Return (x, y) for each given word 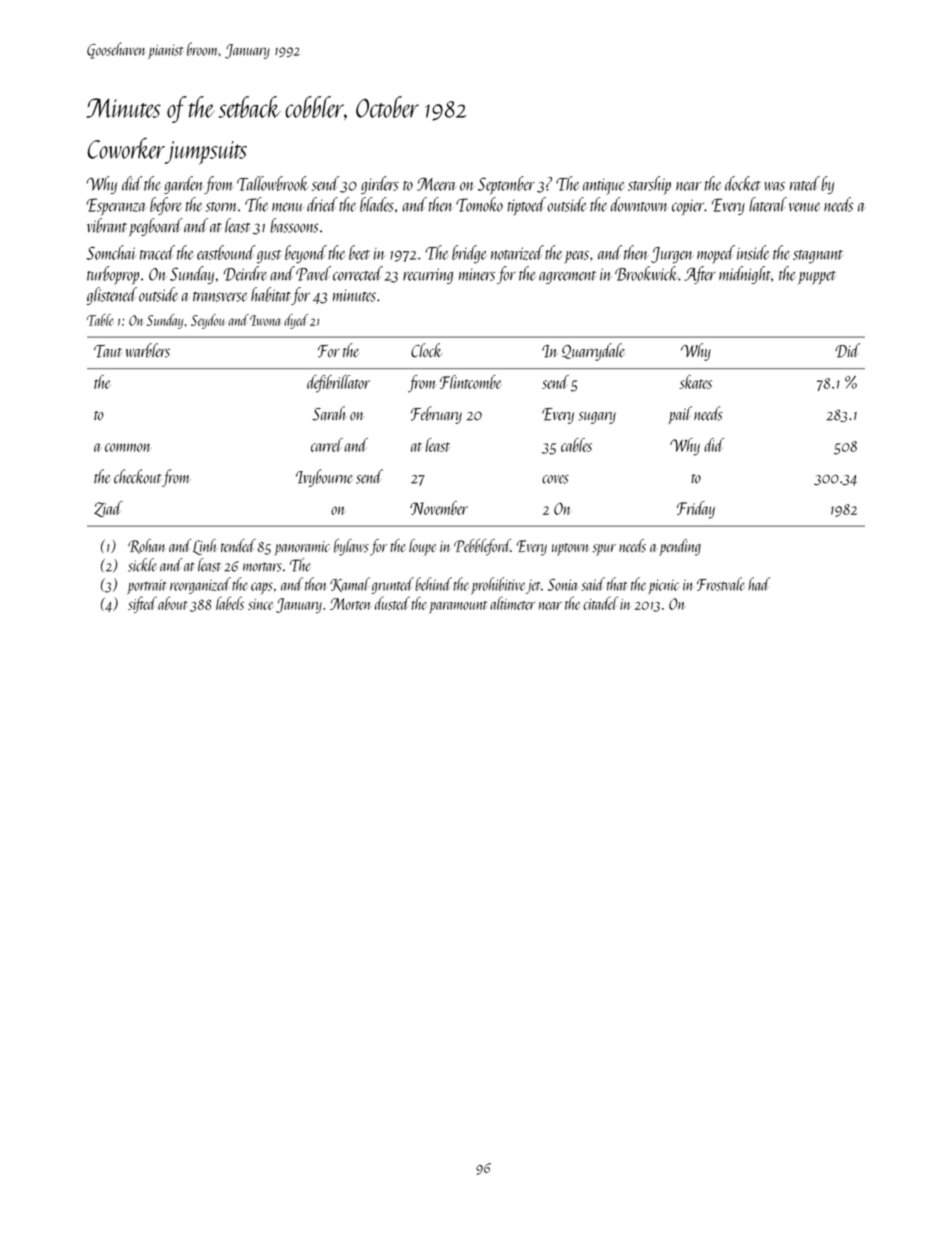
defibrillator (338, 384)
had (759, 584)
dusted (392, 603)
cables (576, 445)
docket (743, 183)
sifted (142, 604)
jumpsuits (206, 153)
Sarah (330, 413)
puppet (817, 278)
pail (680, 415)
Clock (426, 350)
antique (603, 186)
